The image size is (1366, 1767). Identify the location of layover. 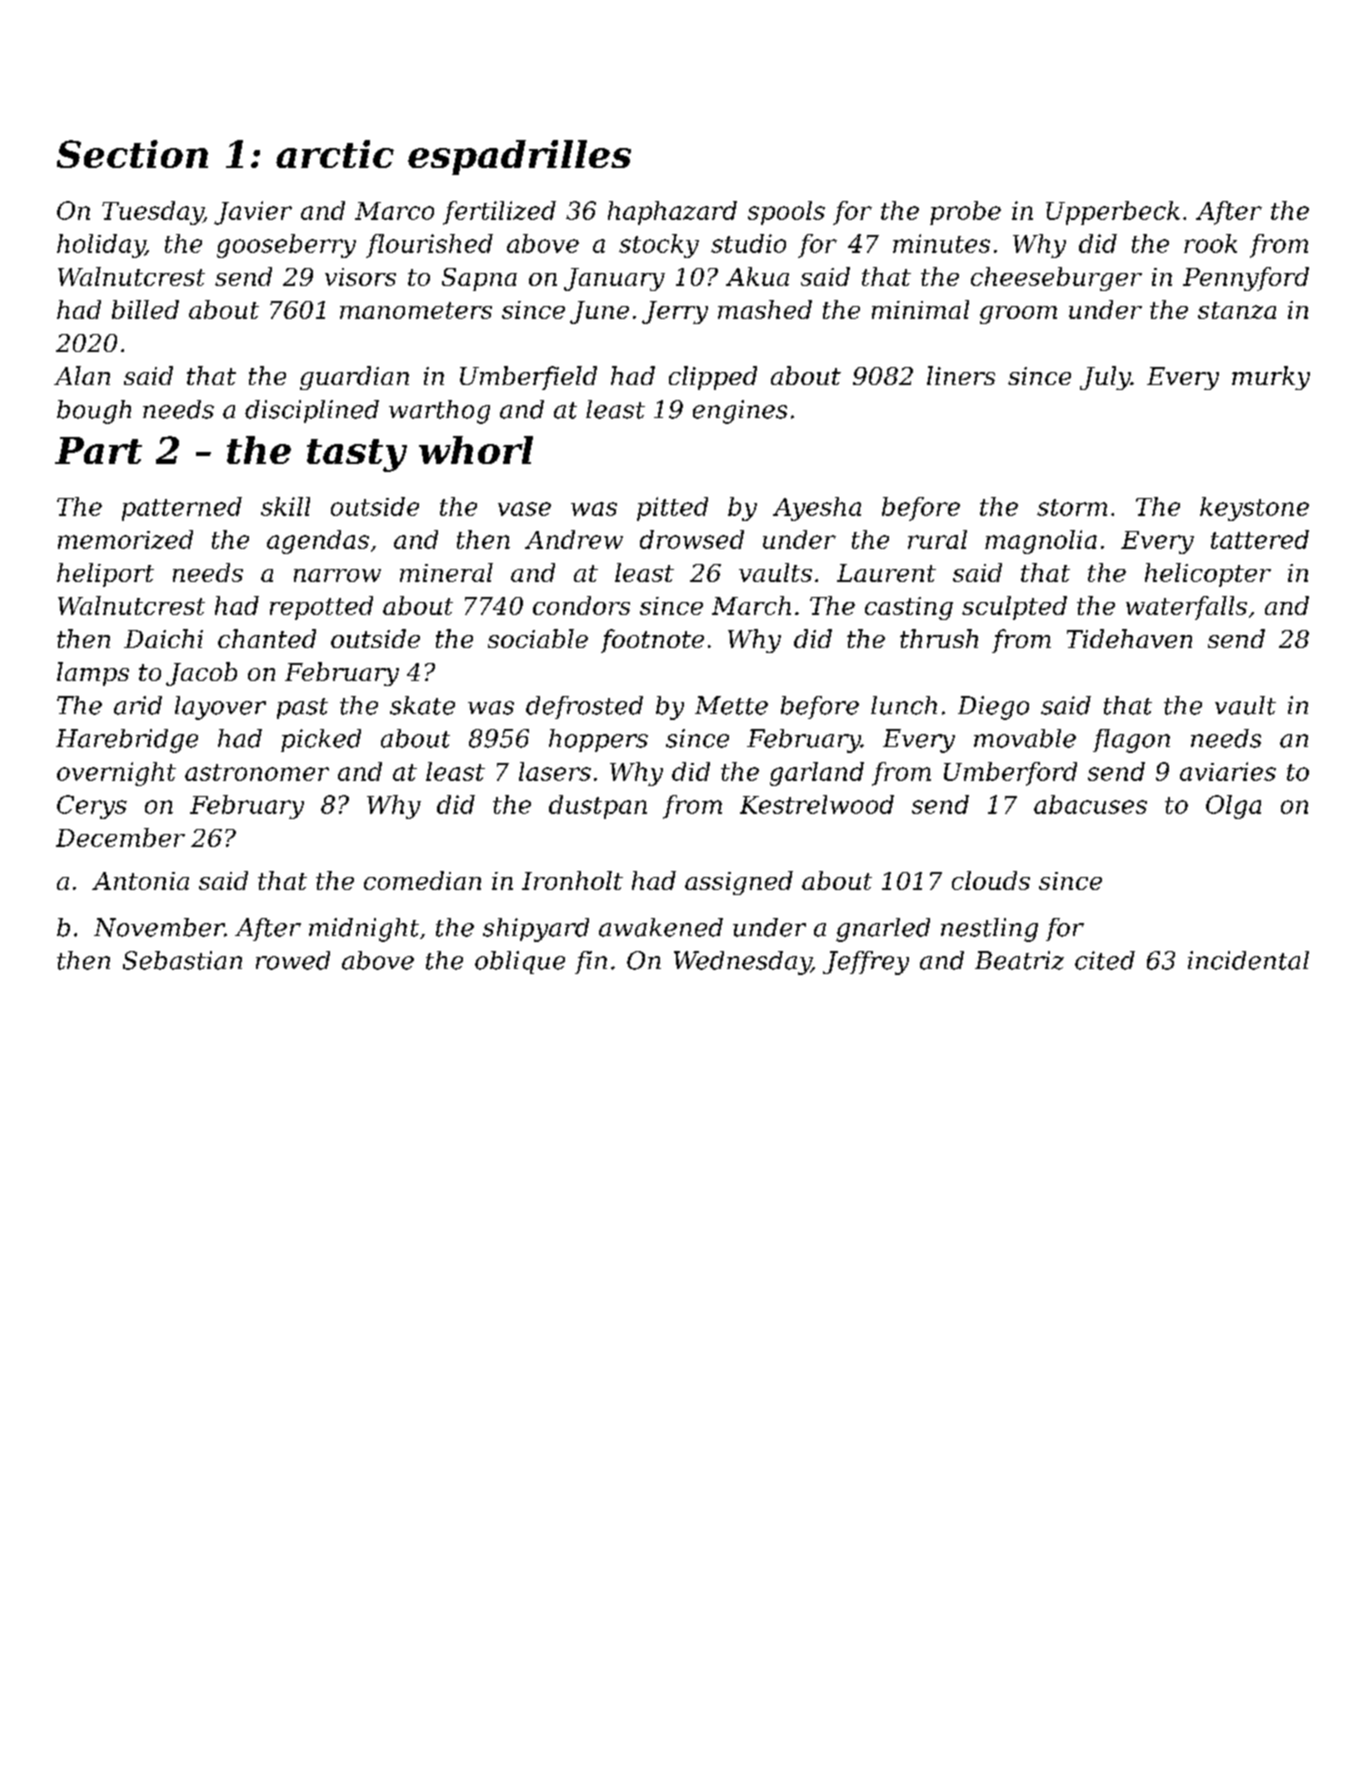
(220, 708).
